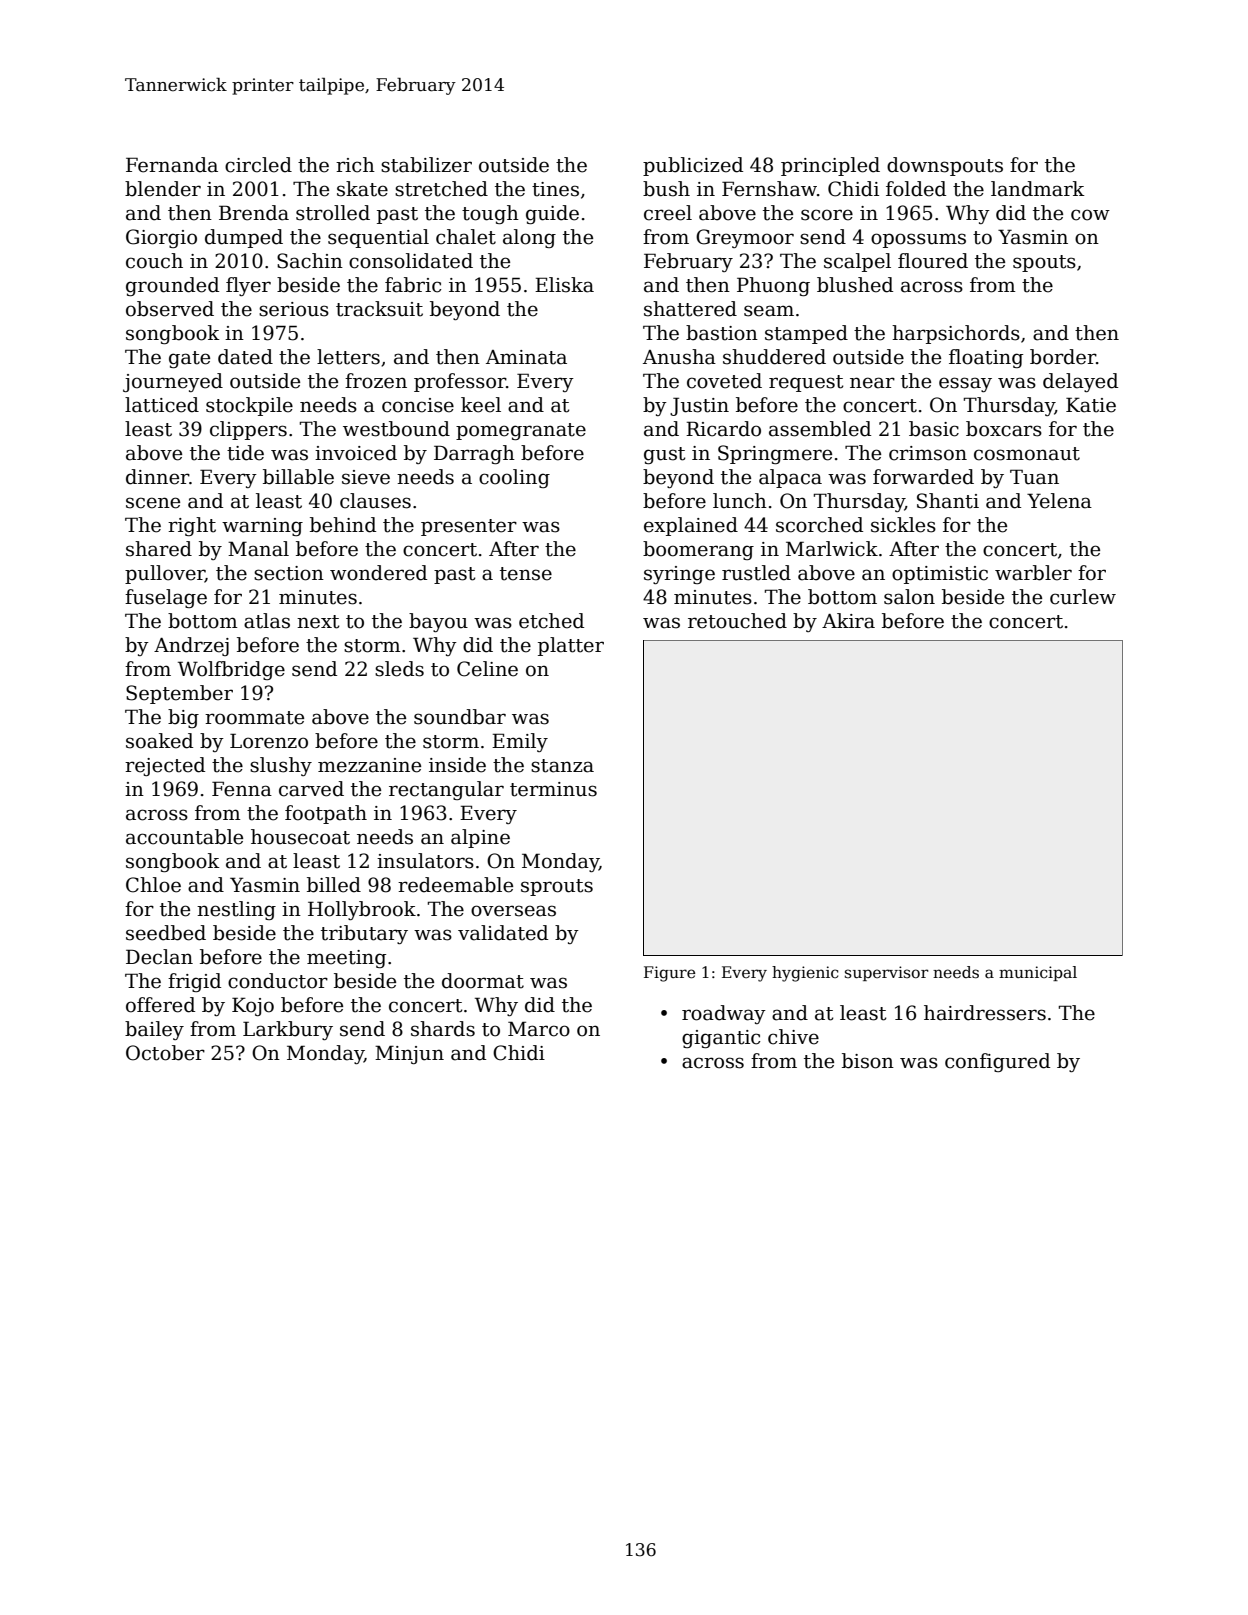 This document has height=1615, width=1248. Describe the element at coordinates (1038, 973) in the document. I see `municipal` at that location.
